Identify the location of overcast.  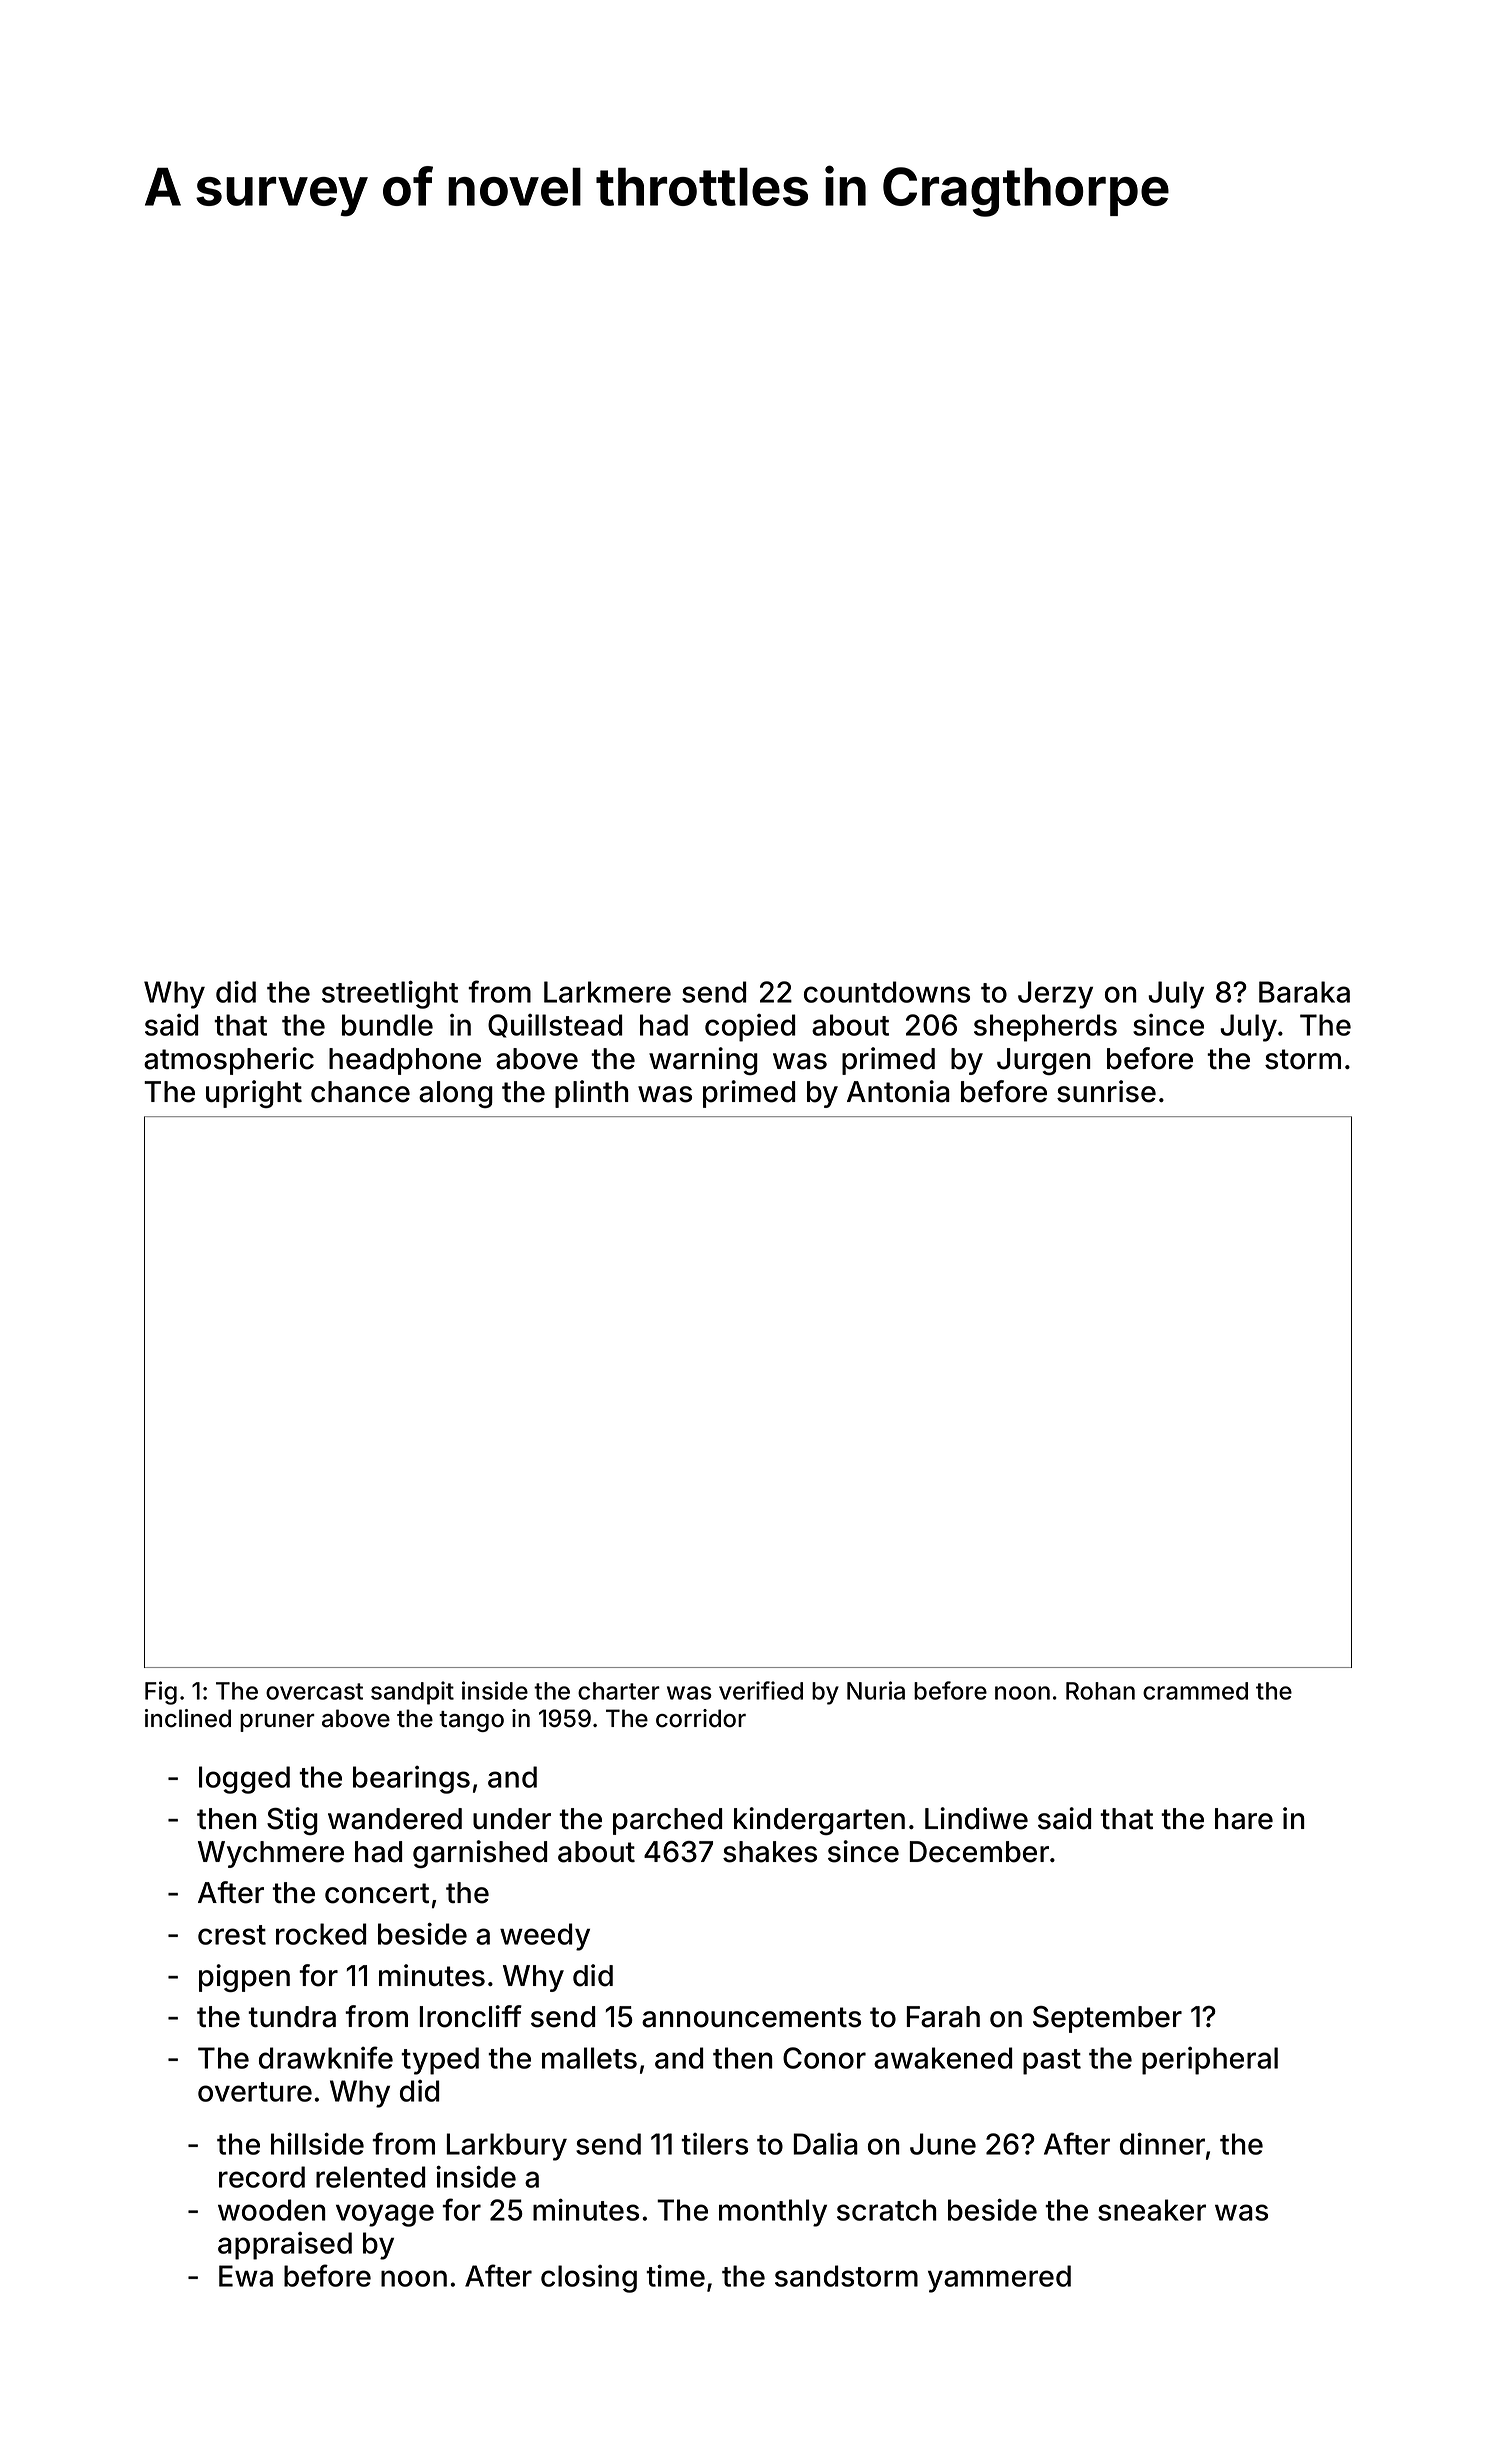
(314, 1691).
